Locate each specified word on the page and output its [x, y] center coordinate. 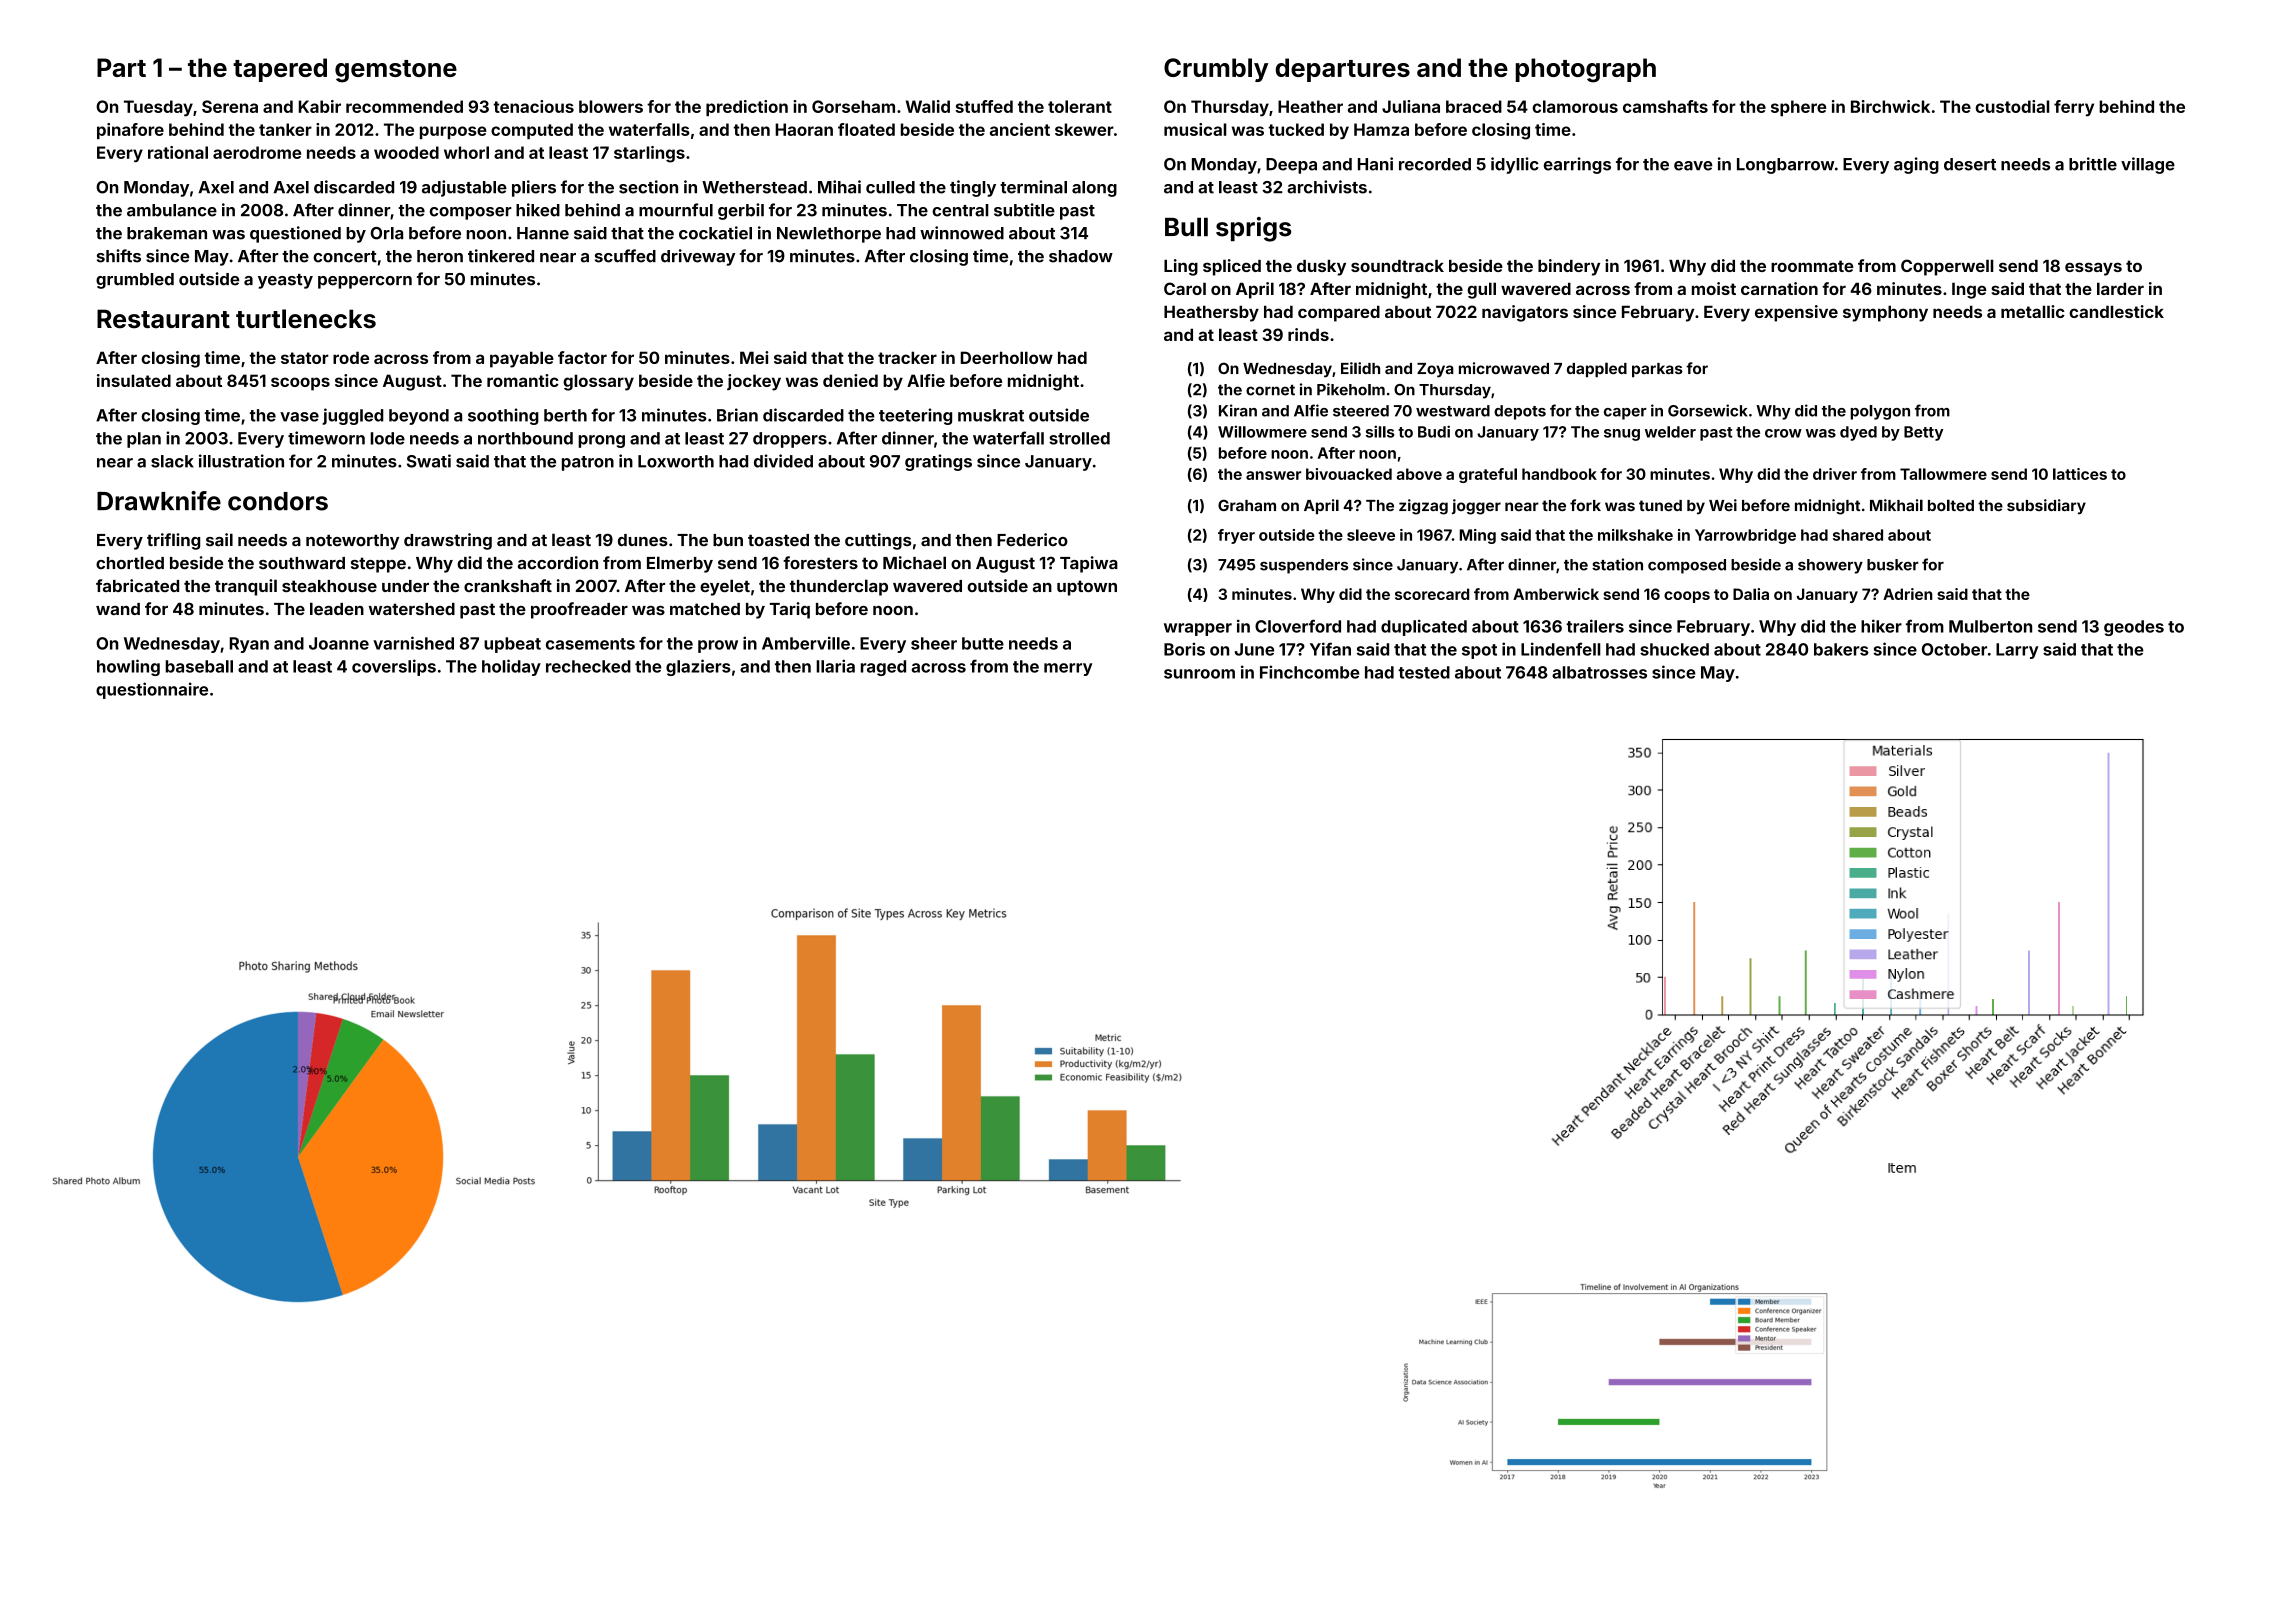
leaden [337, 608]
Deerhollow [1007, 357]
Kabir [320, 106]
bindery [1569, 267]
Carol [1185, 288]
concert [345, 257]
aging [1916, 165]
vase [299, 417]
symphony [1885, 314]
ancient [1020, 129]
